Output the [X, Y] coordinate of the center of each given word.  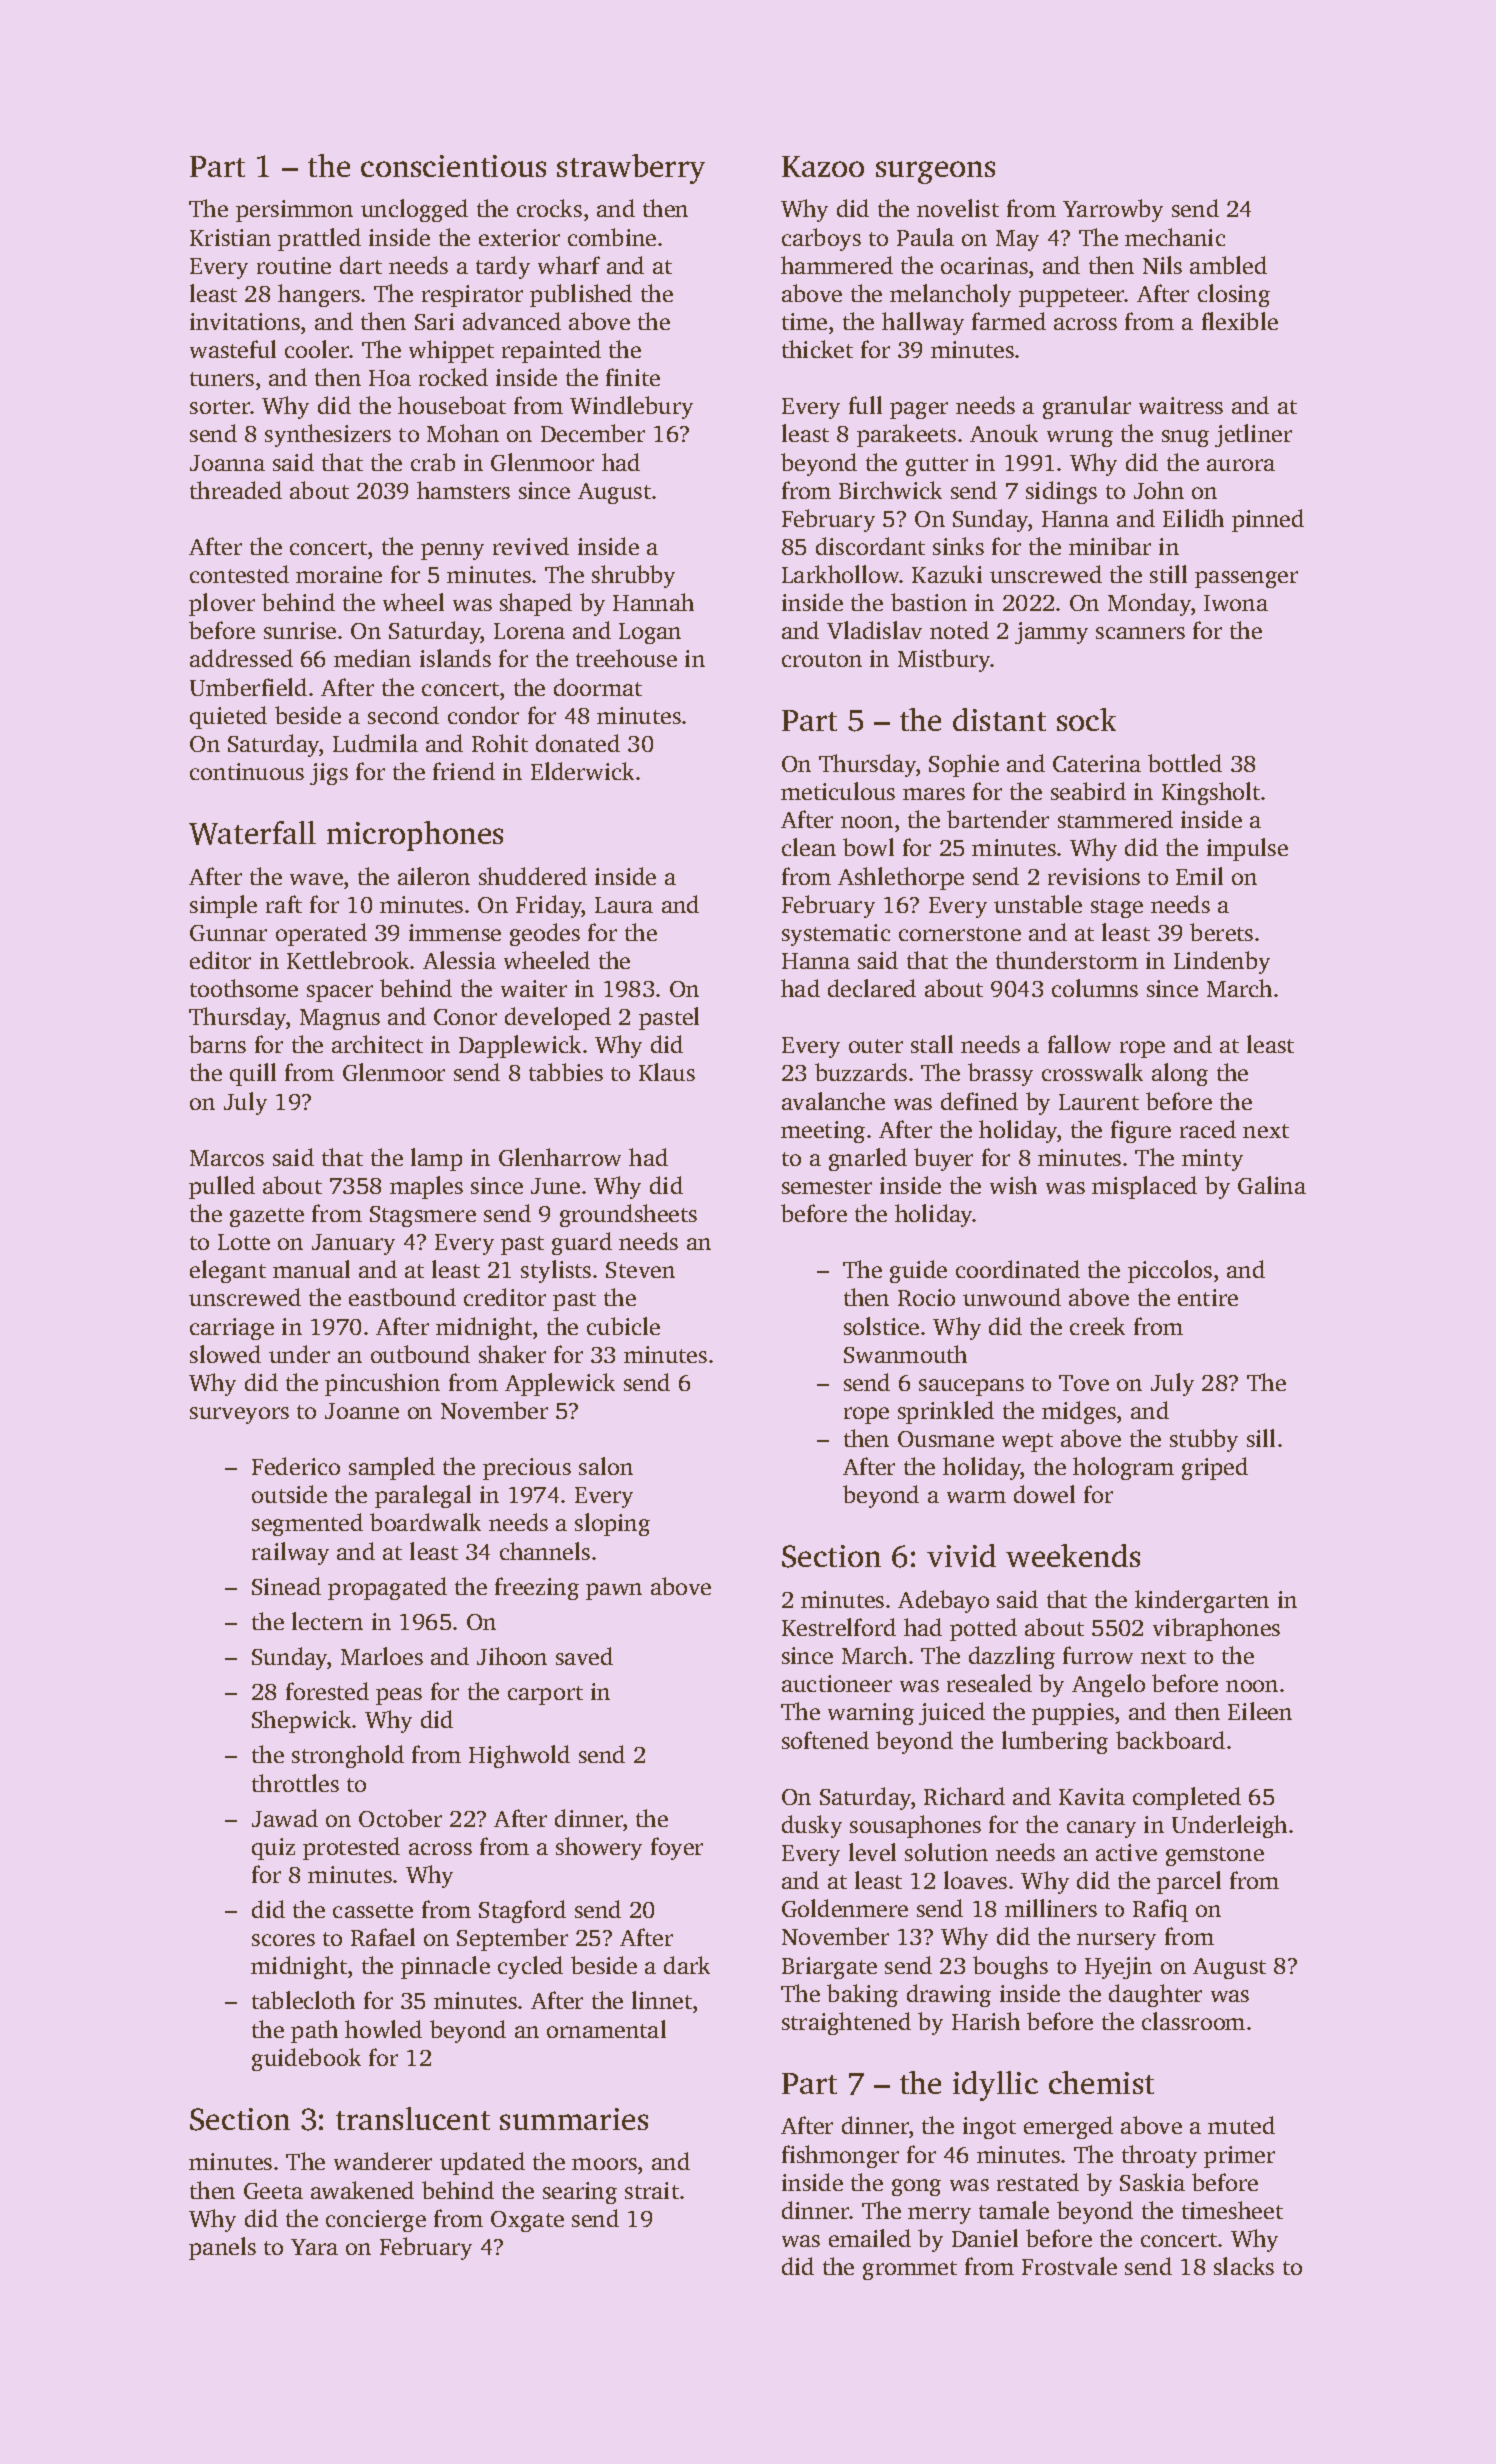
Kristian [230, 237]
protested [351, 1848]
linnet [662, 2000]
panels [222, 2248]
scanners [1140, 633]
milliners [1051, 1908]
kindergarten [1202, 1601]
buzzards [861, 1072]
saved [584, 1656]
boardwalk [425, 1522]
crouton [822, 660]
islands [455, 658]
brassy [1000, 1074]
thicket [817, 349]
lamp [436, 1159]
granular [1087, 407]
